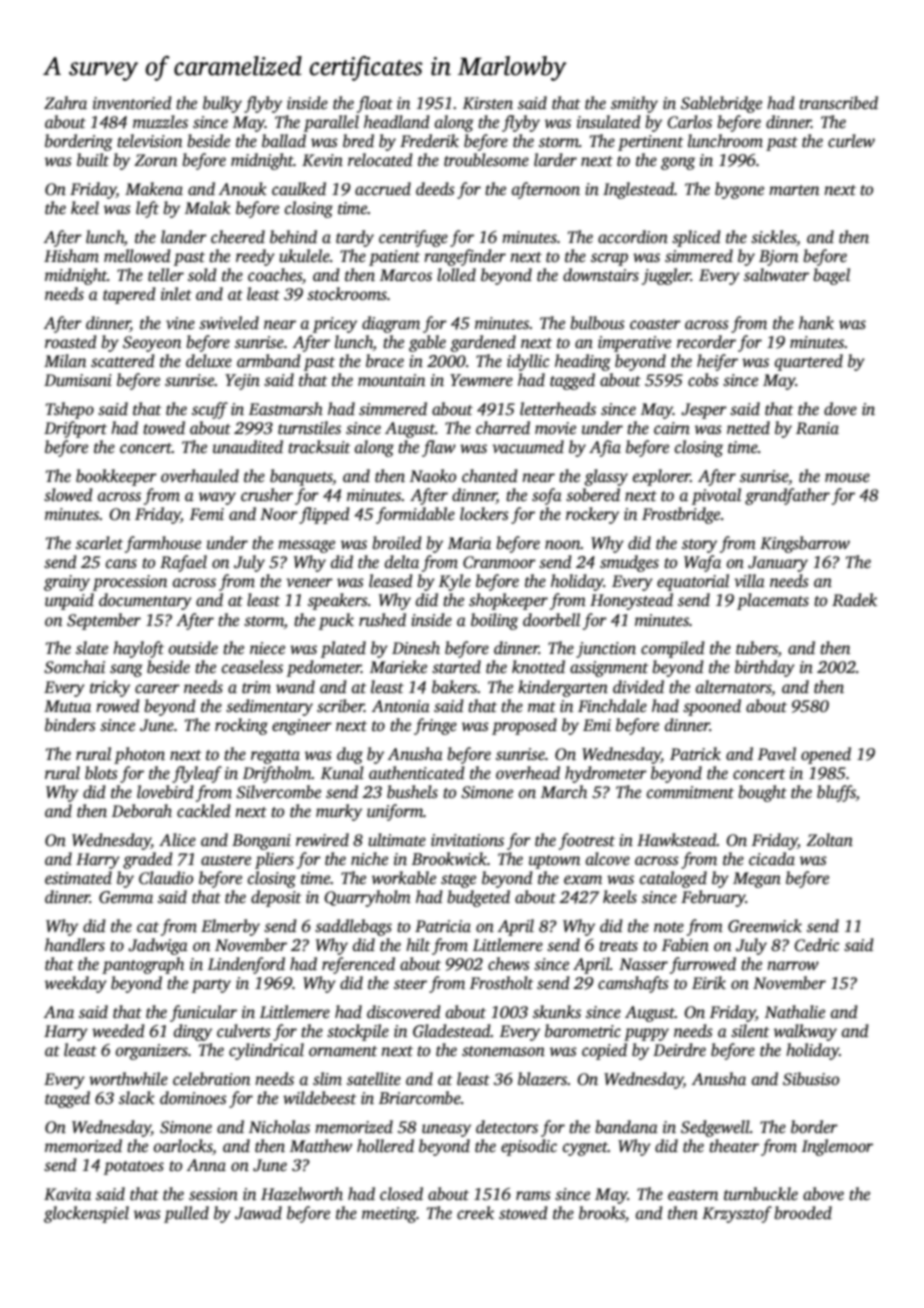 The width and height of the screenshot is (924, 1308). What do you see at coordinates (347, 294) in the screenshot?
I see `stockrooms` at bounding box center [347, 294].
